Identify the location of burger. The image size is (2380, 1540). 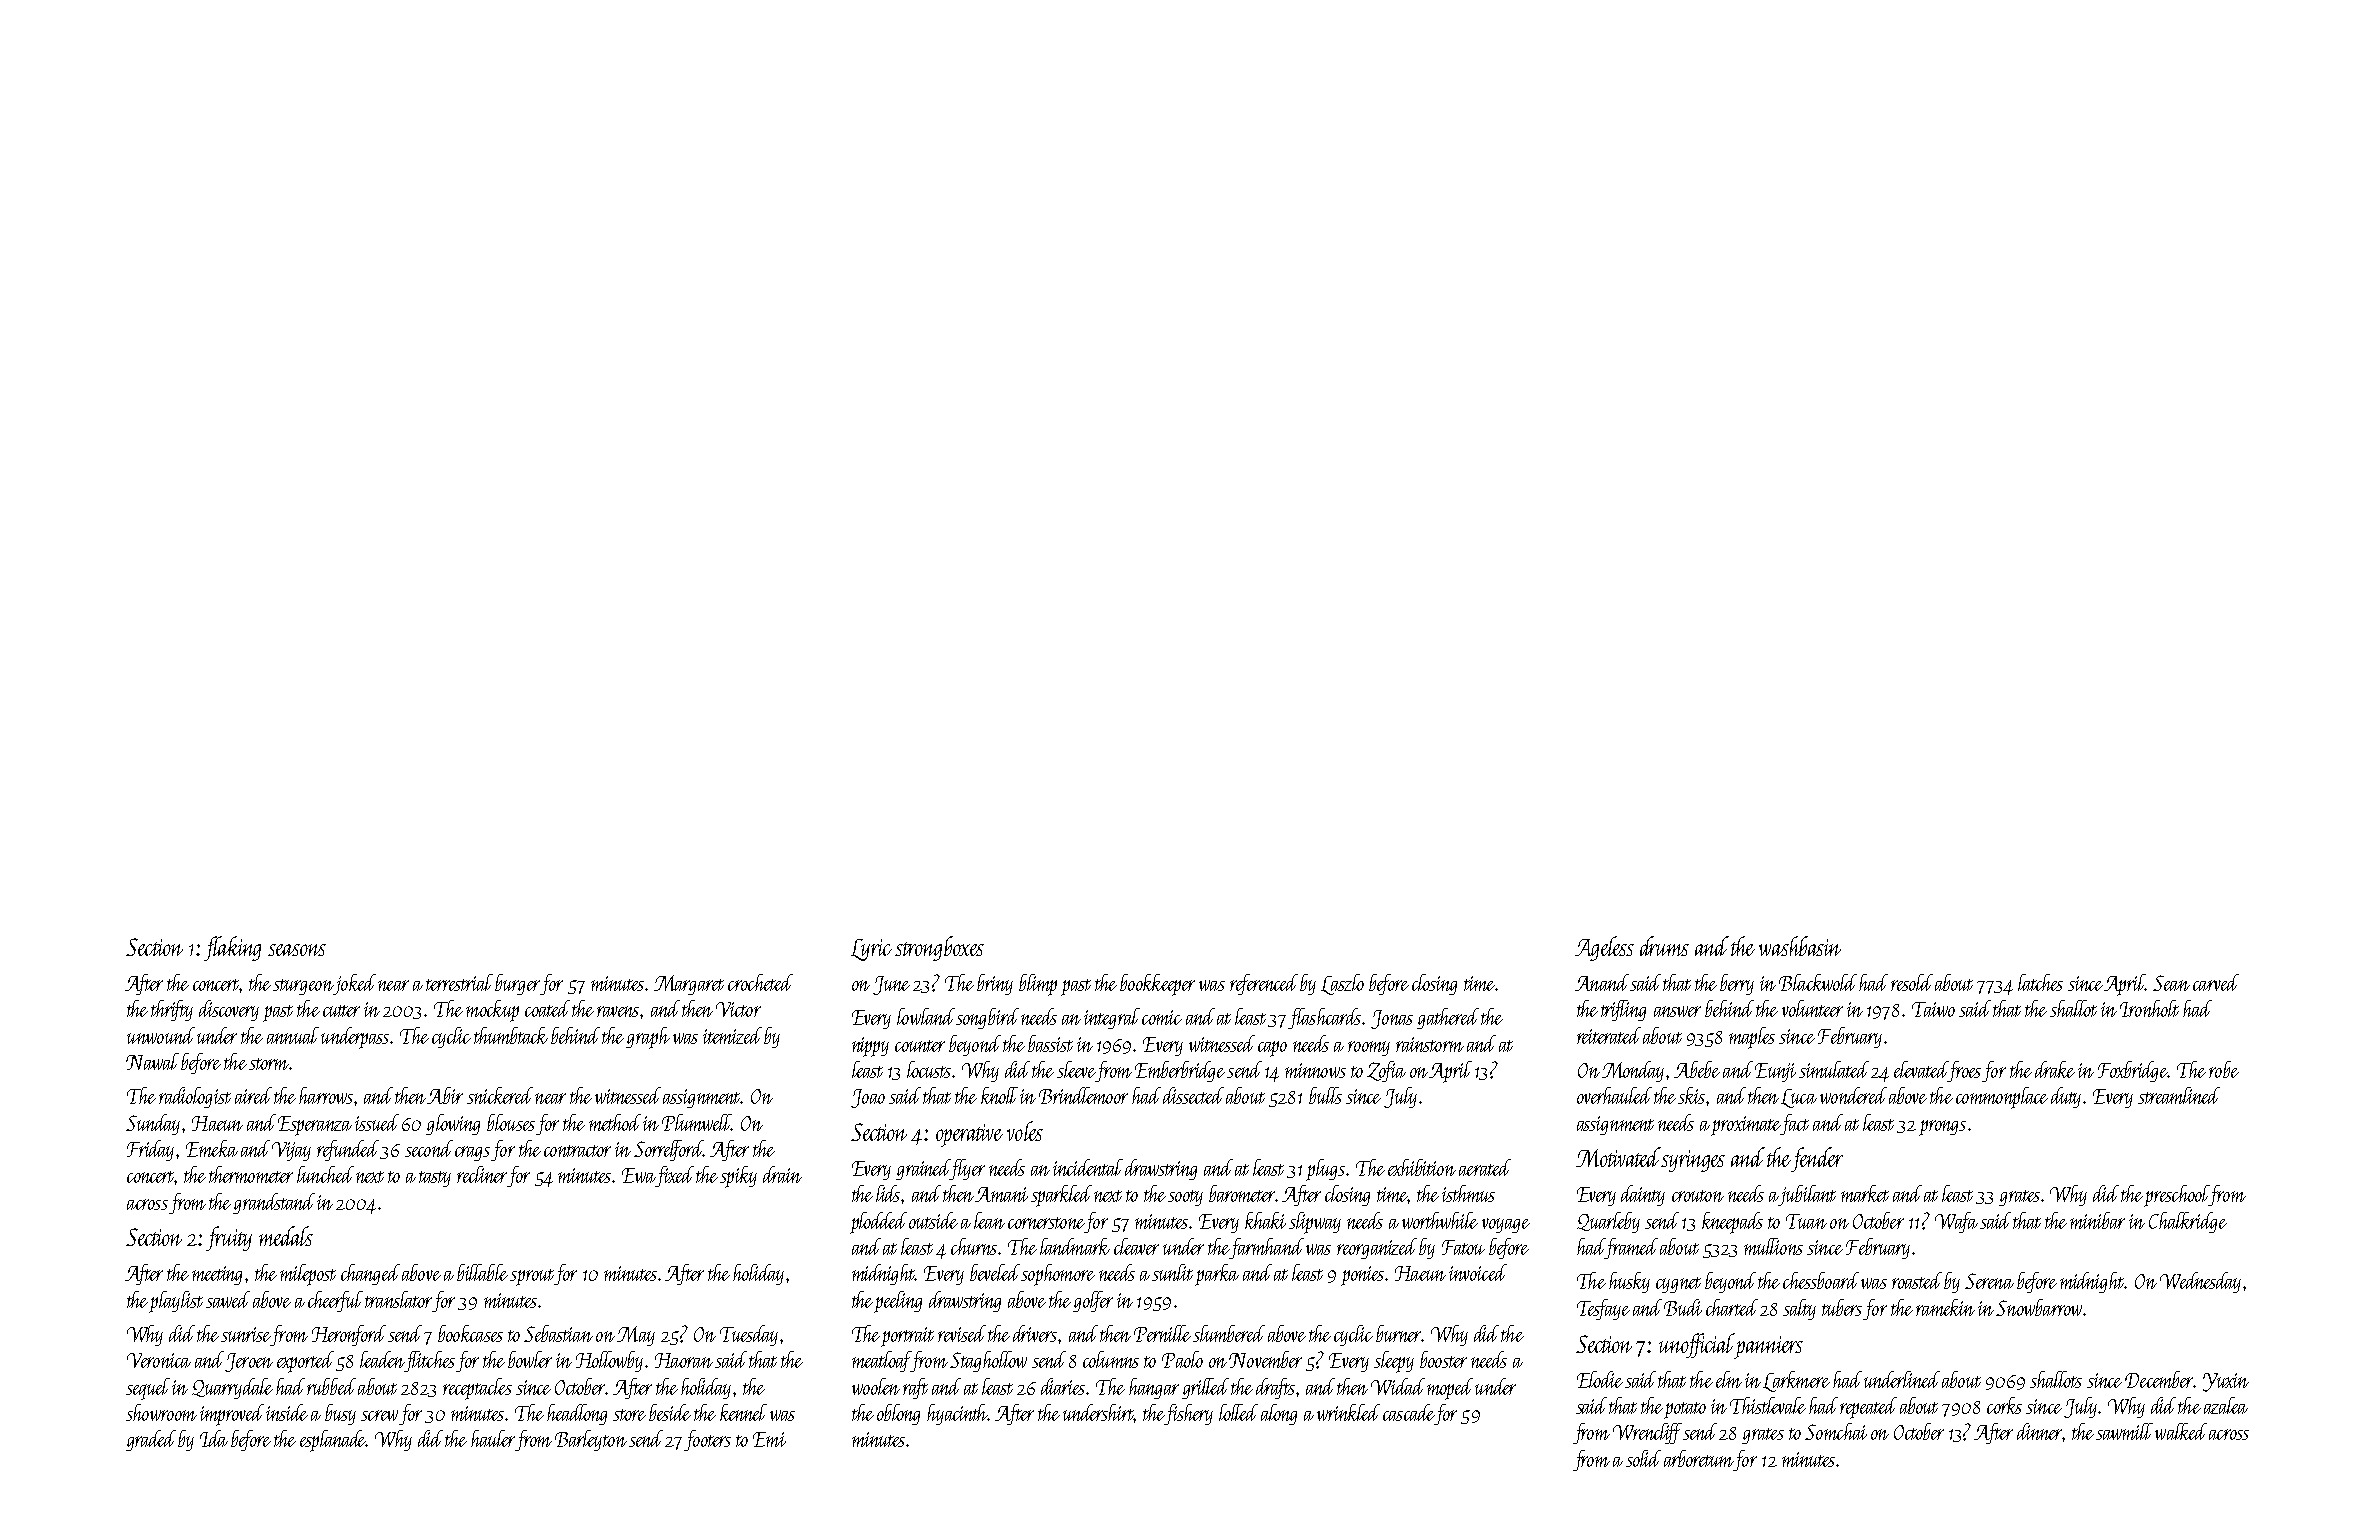
(517, 984).
